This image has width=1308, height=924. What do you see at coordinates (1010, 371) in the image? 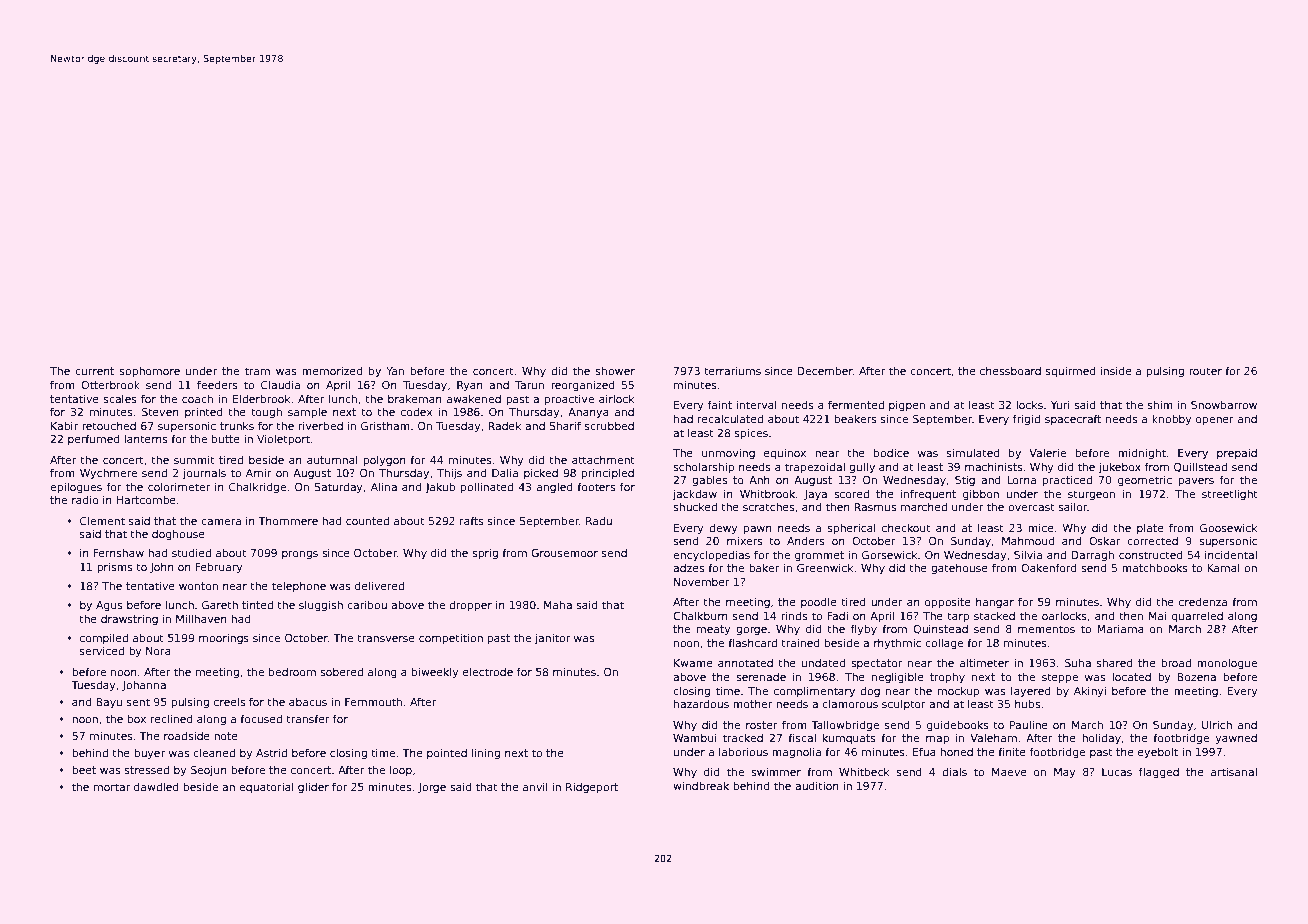
I see `chessboard` at bounding box center [1010, 371].
